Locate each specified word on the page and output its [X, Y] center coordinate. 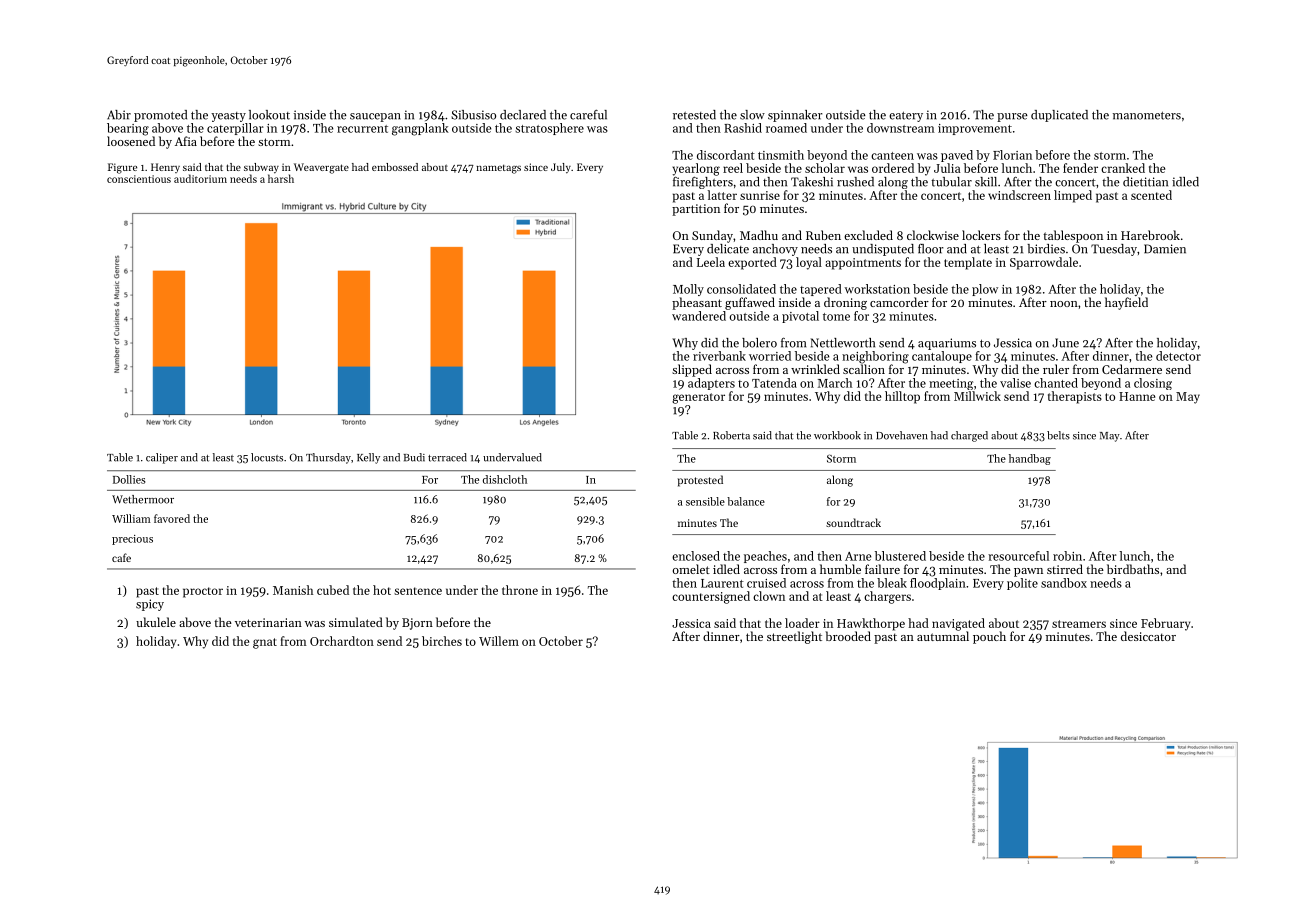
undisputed [883, 250]
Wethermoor [143, 499]
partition [696, 210]
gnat [265, 643]
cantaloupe [942, 357]
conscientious [139, 179]
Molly [688, 290]
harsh [281, 178]
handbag [1030, 459]
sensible [705, 501]
